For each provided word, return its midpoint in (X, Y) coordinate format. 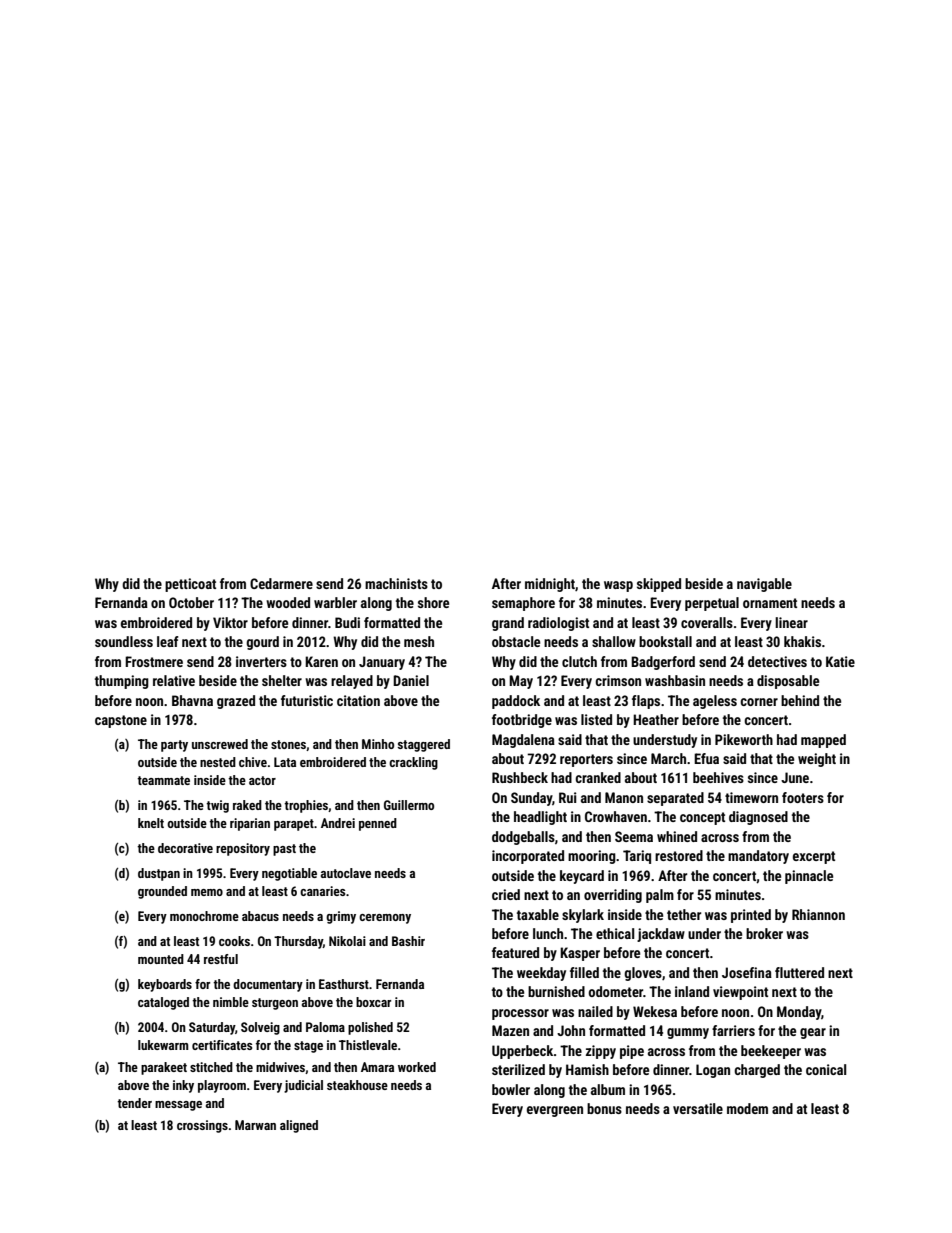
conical (826, 1069)
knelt (151, 823)
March (668, 758)
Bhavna (192, 700)
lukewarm (163, 1045)
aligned (299, 1126)
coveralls (707, 622)
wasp (618, 586)
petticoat (190, 585)
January (382, 663)
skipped (659, 585)
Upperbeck (523, 1052)
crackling (413, 763)
